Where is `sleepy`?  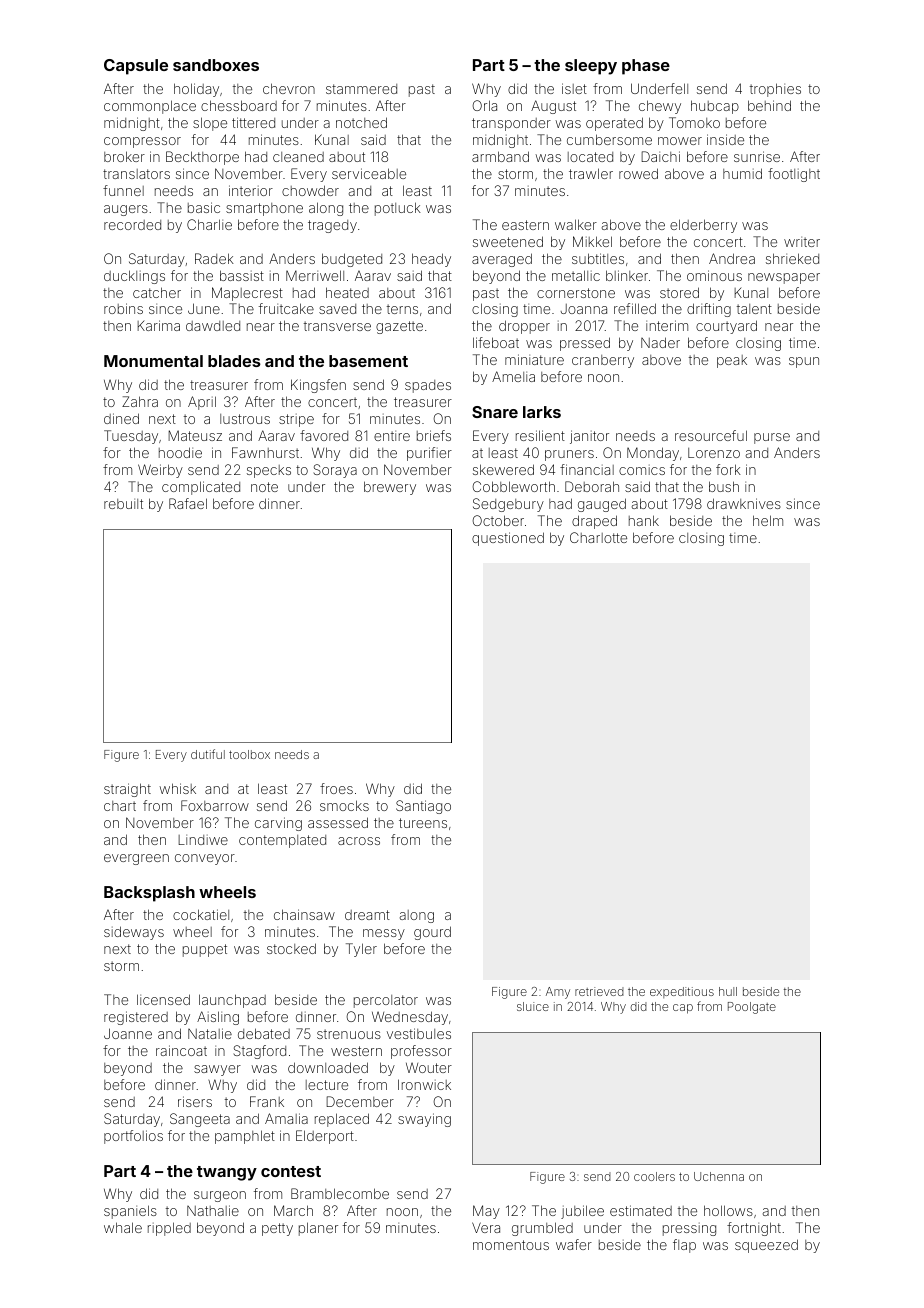 sleepy is located at coordinates (591, 67).
